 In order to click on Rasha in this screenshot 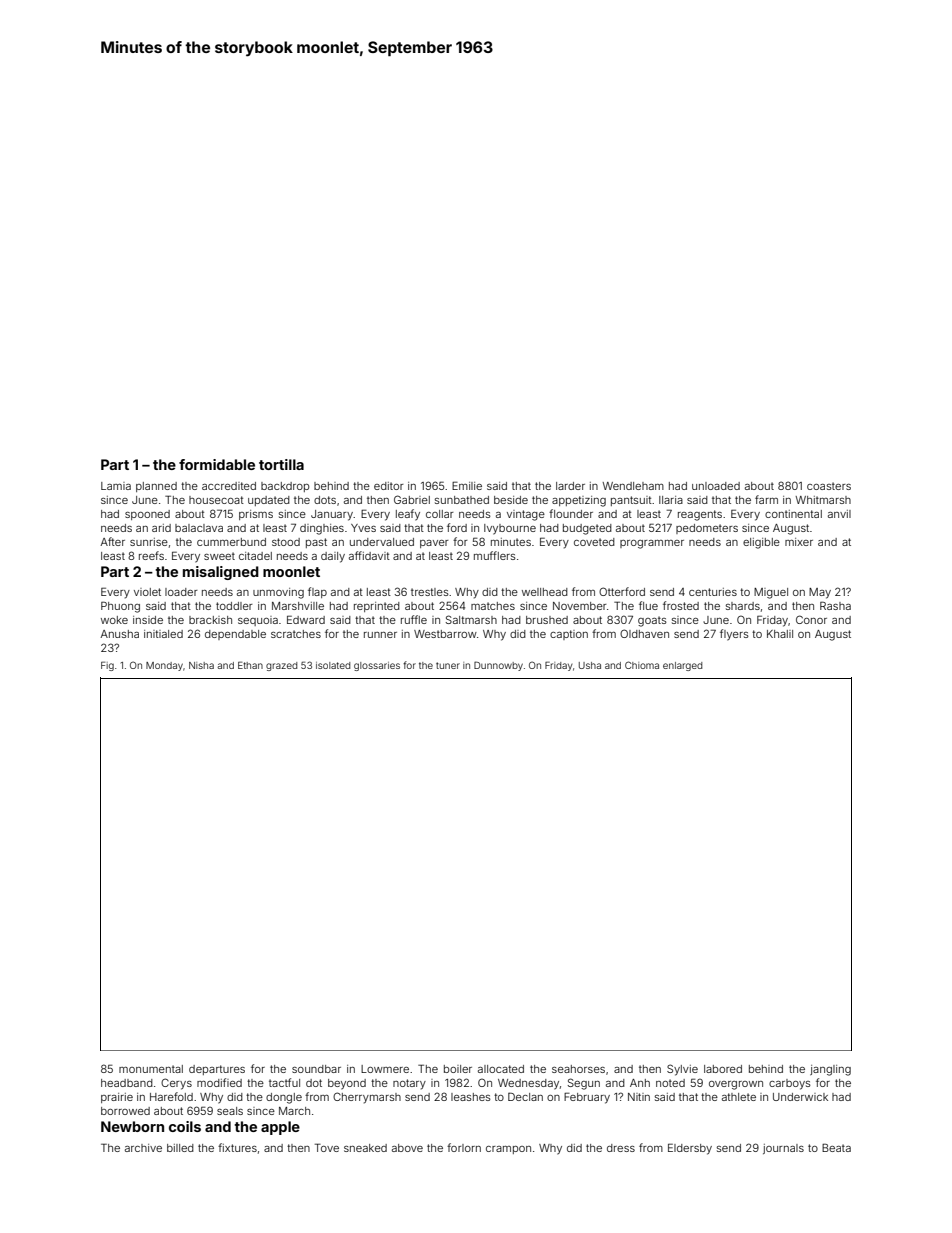, I will do `click(835, 606)`.
